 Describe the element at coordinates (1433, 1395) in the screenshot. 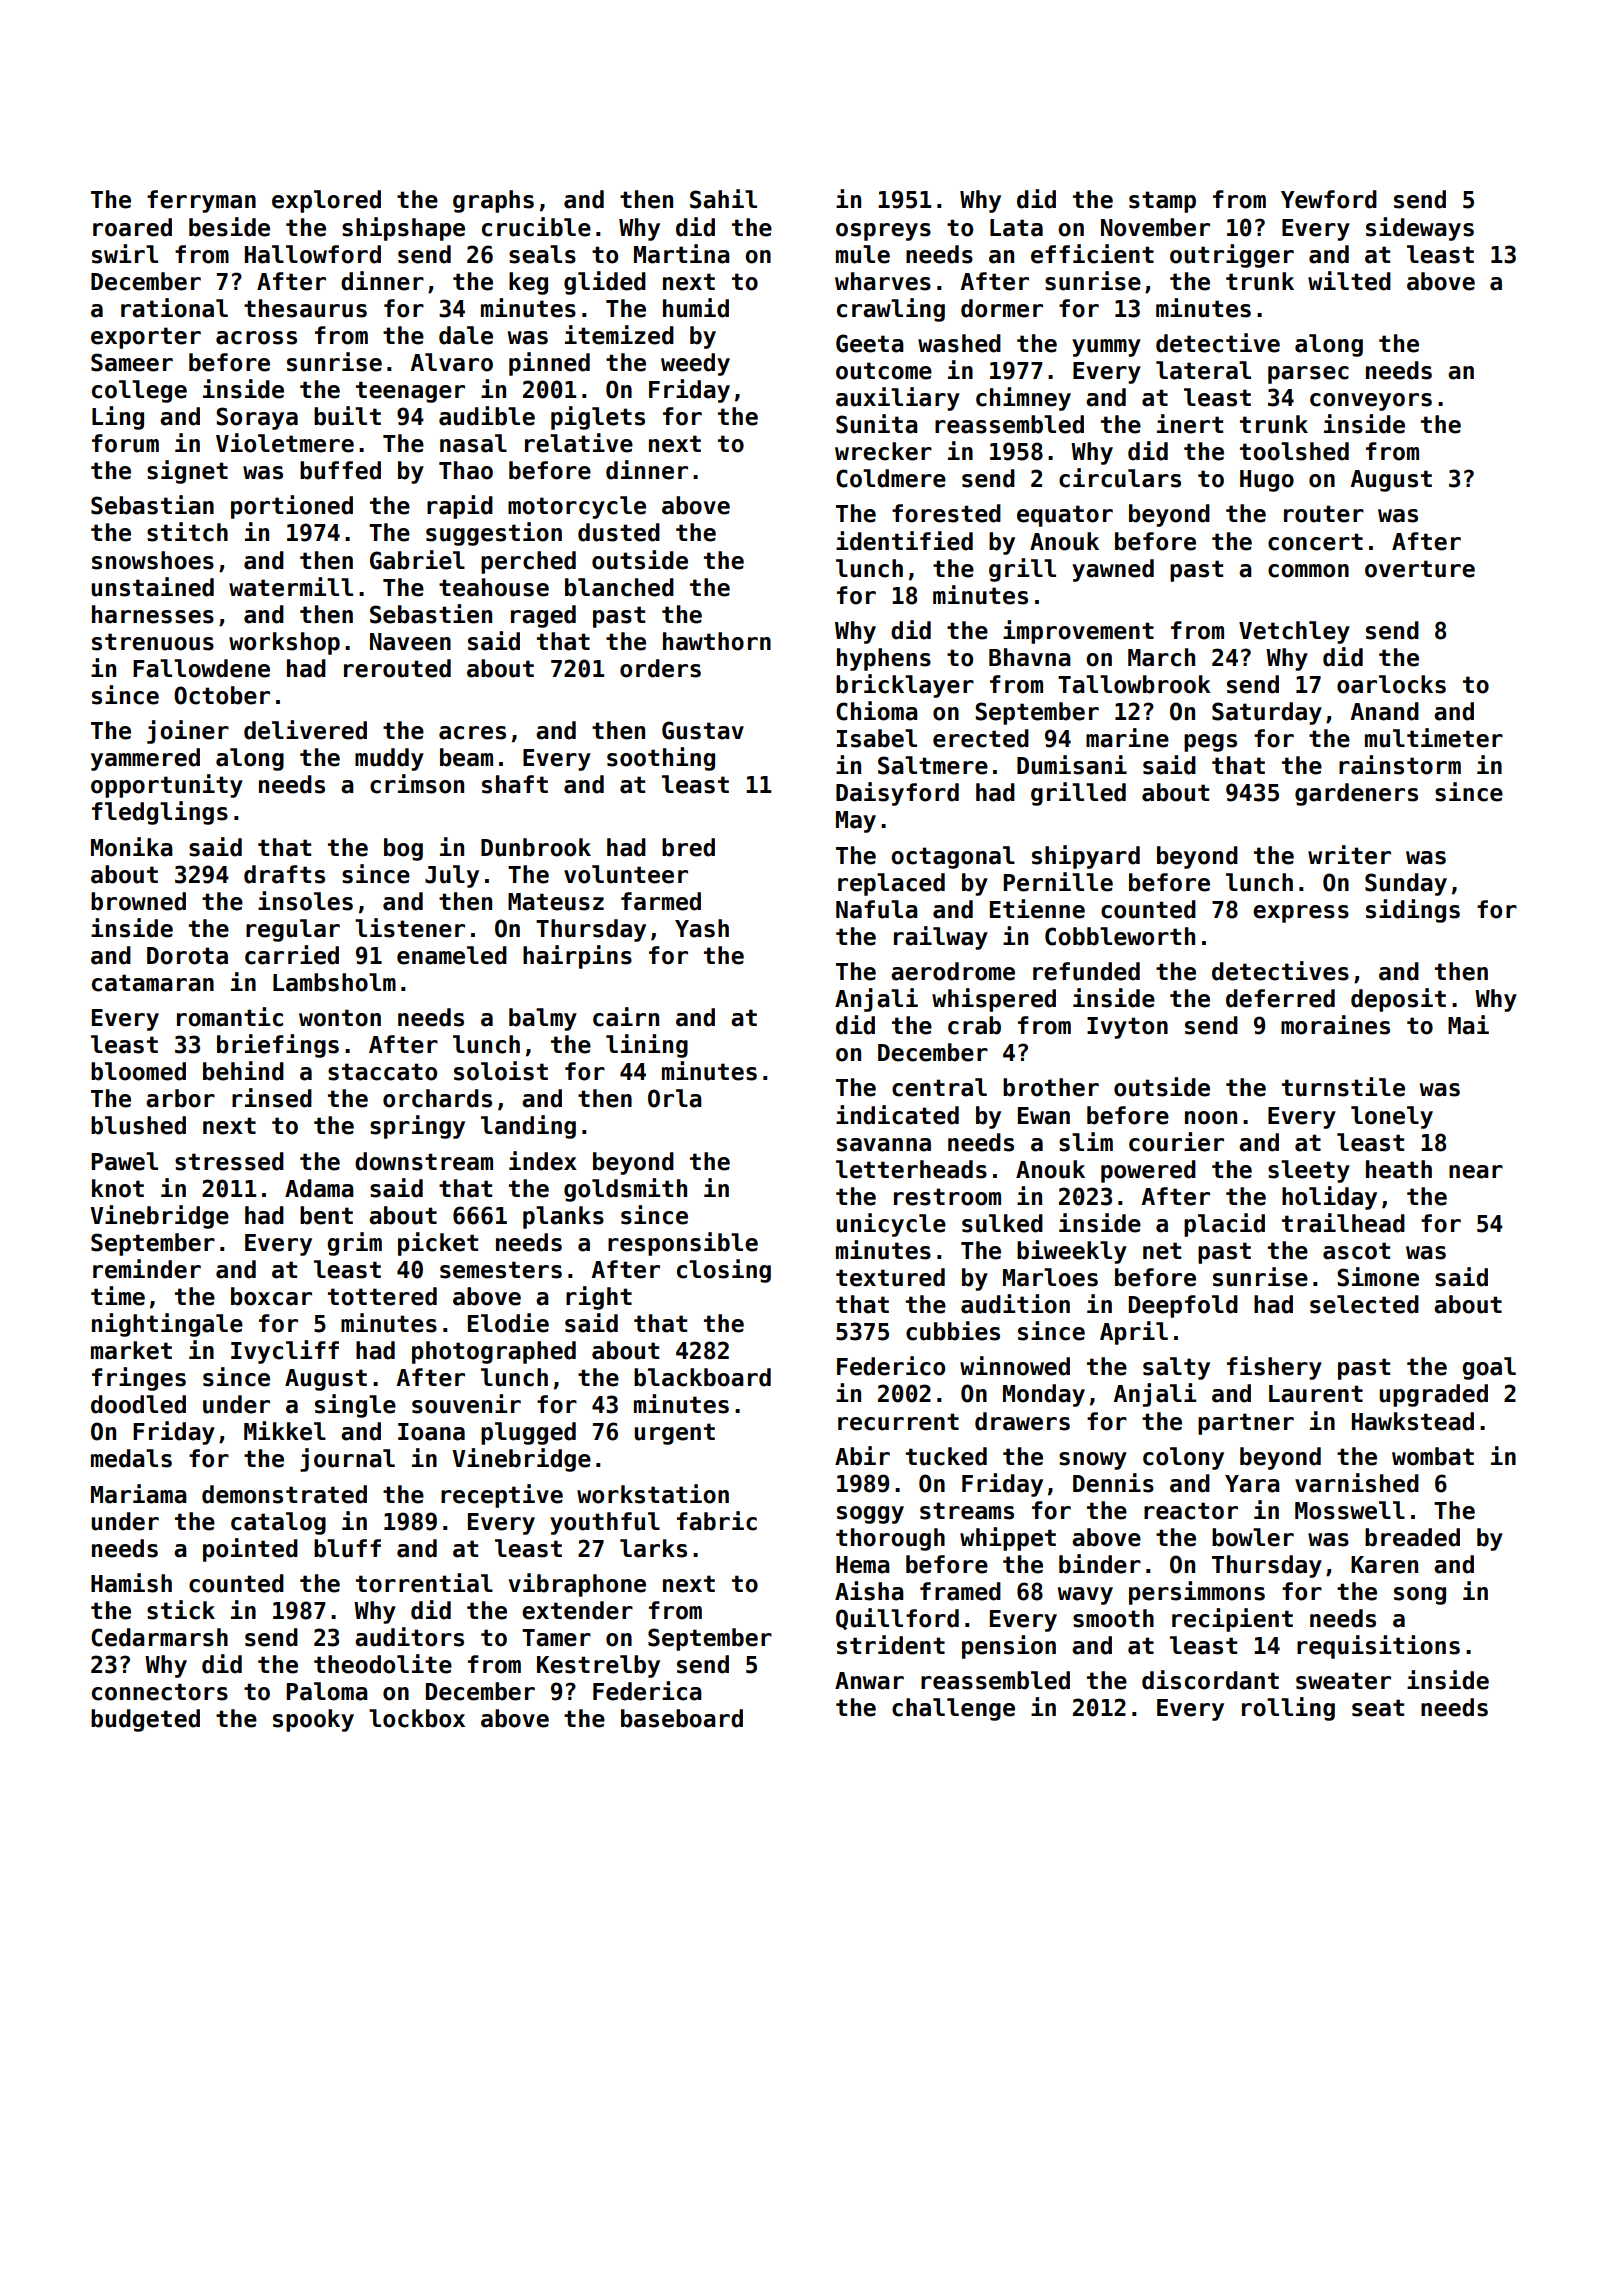

I see `upgraded` at that location.
